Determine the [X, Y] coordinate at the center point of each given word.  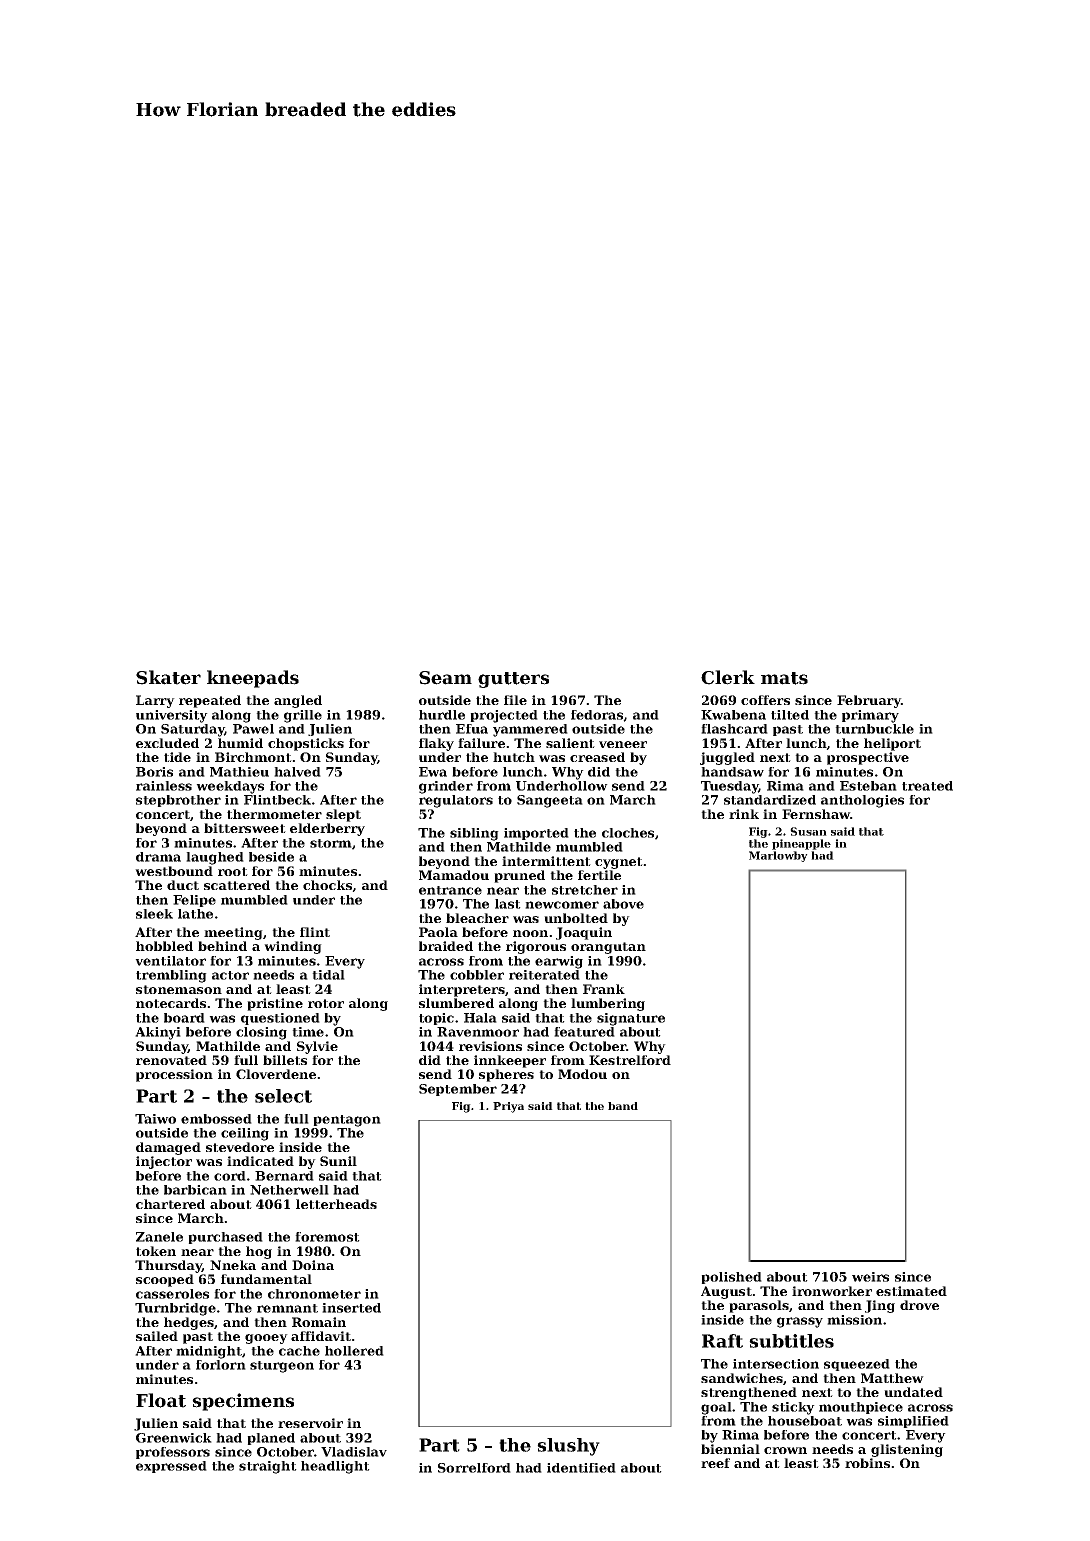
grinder [446, 787]
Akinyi [158, 1033]
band [623, 1106]
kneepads [253, 679]
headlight [335, 1467]
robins [867, 1463]
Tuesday [730, 787]
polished [731, 1278]
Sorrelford [474, 1468]
